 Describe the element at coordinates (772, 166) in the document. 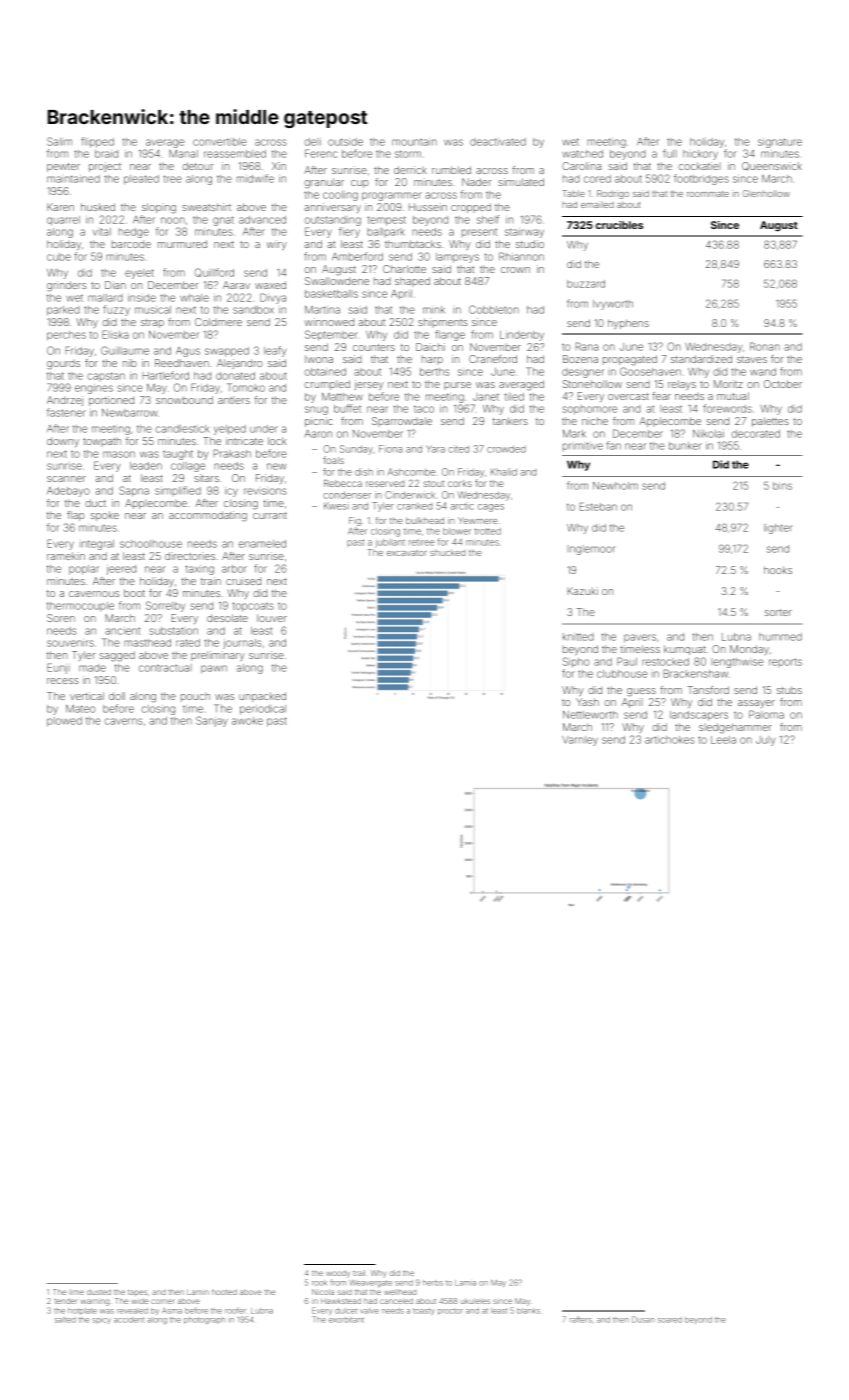

I see `Queenswick` at that location.
